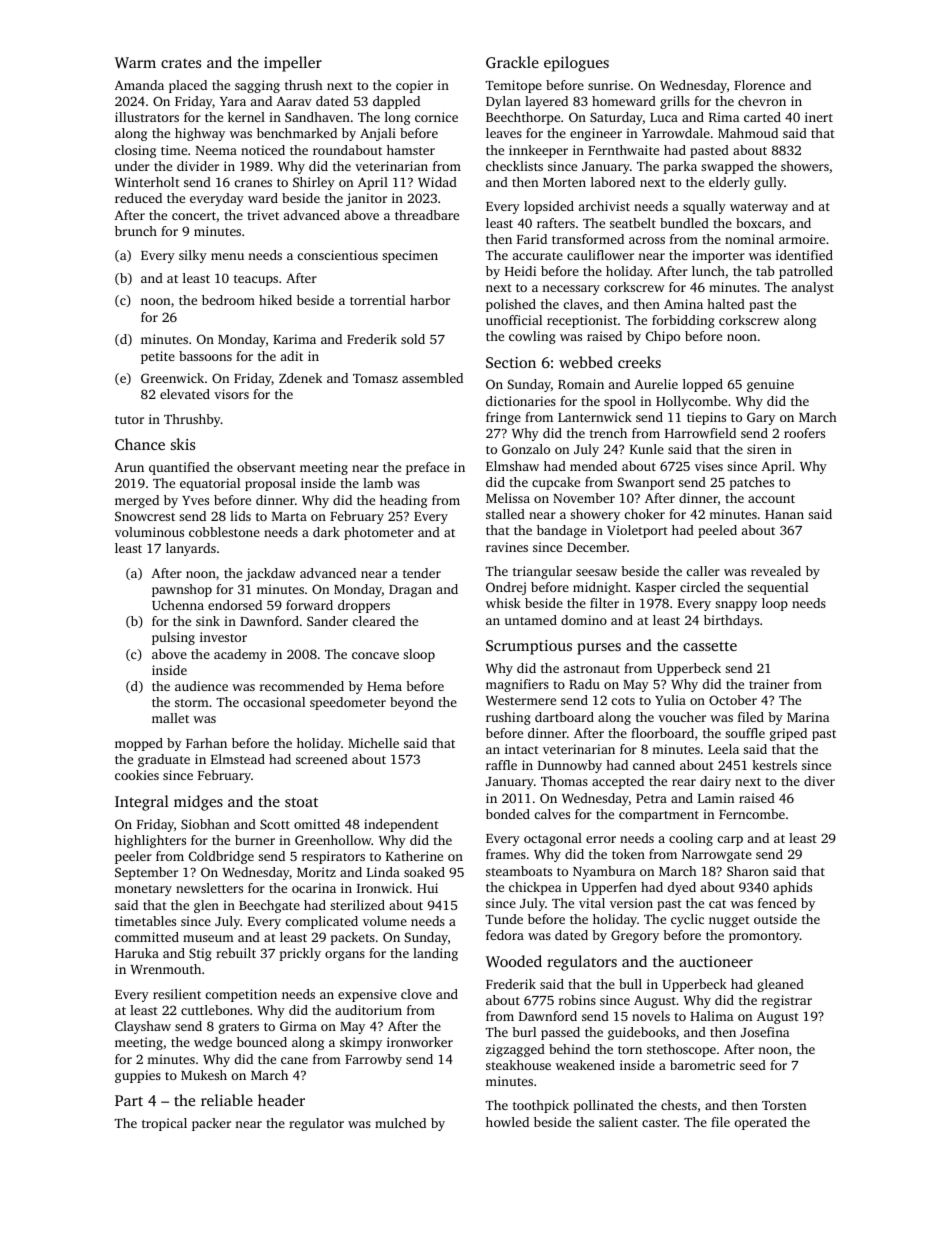  What do you see at coordinates (552, 814) in the document?
I see `calves` at bounding box center [552, 814].
